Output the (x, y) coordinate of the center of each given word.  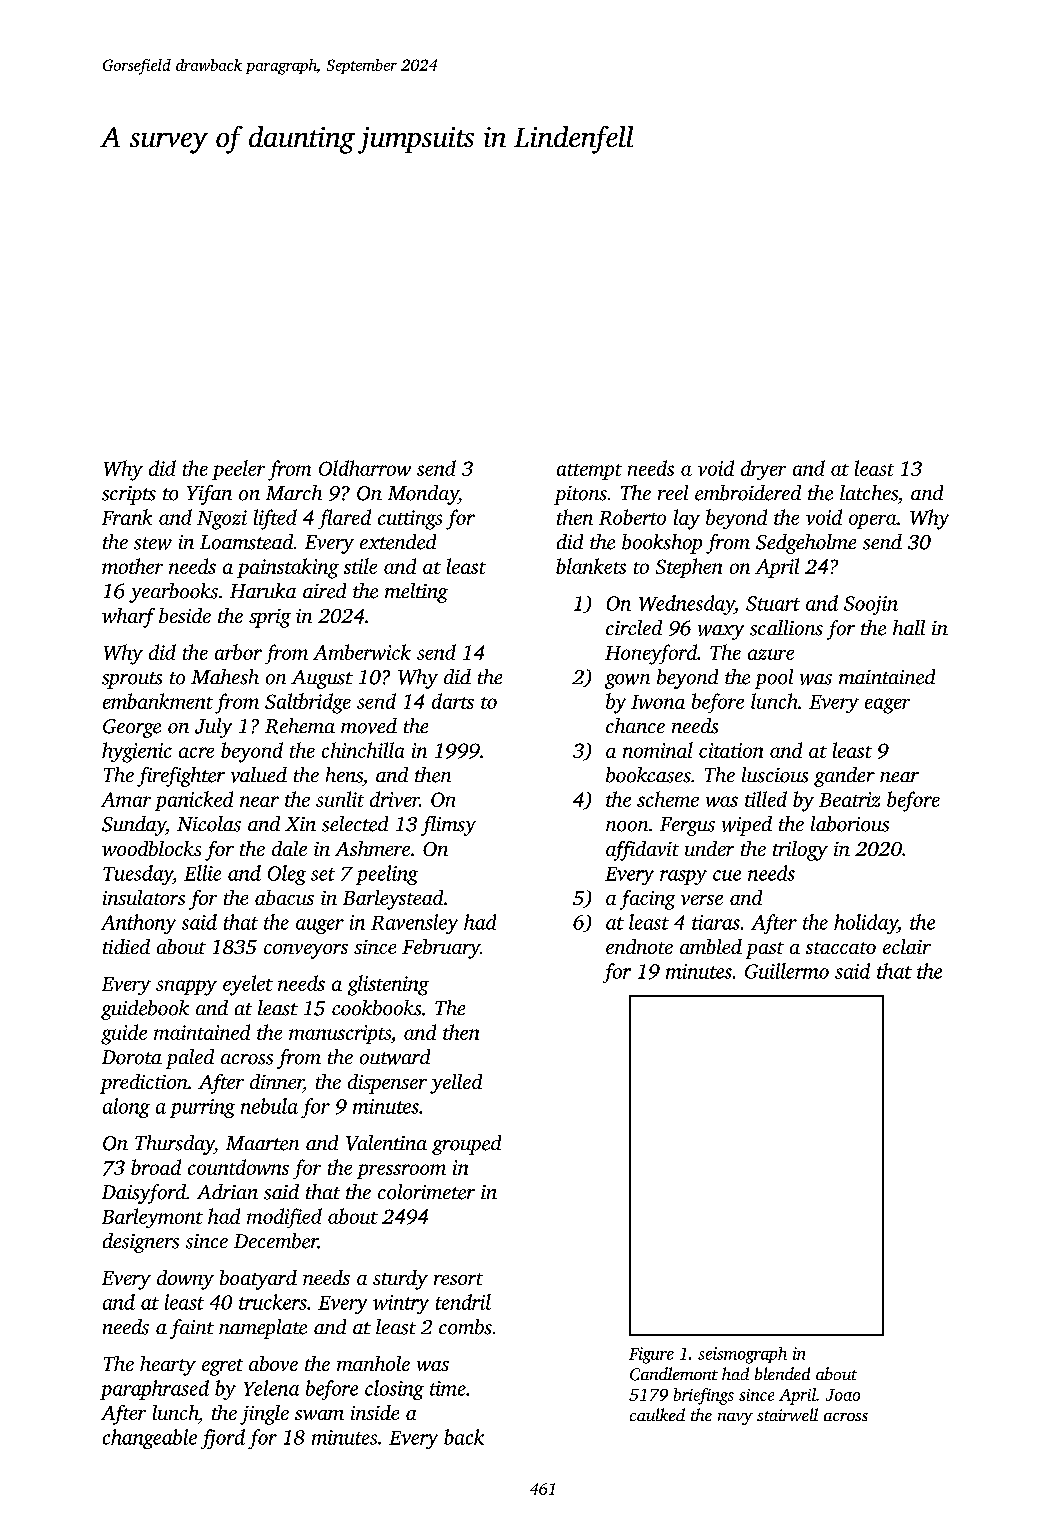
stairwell (787, 1414)
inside (375, 1412)
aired (324, 591)
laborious (850, 824)
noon (627, 826)
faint (192, 1329)
